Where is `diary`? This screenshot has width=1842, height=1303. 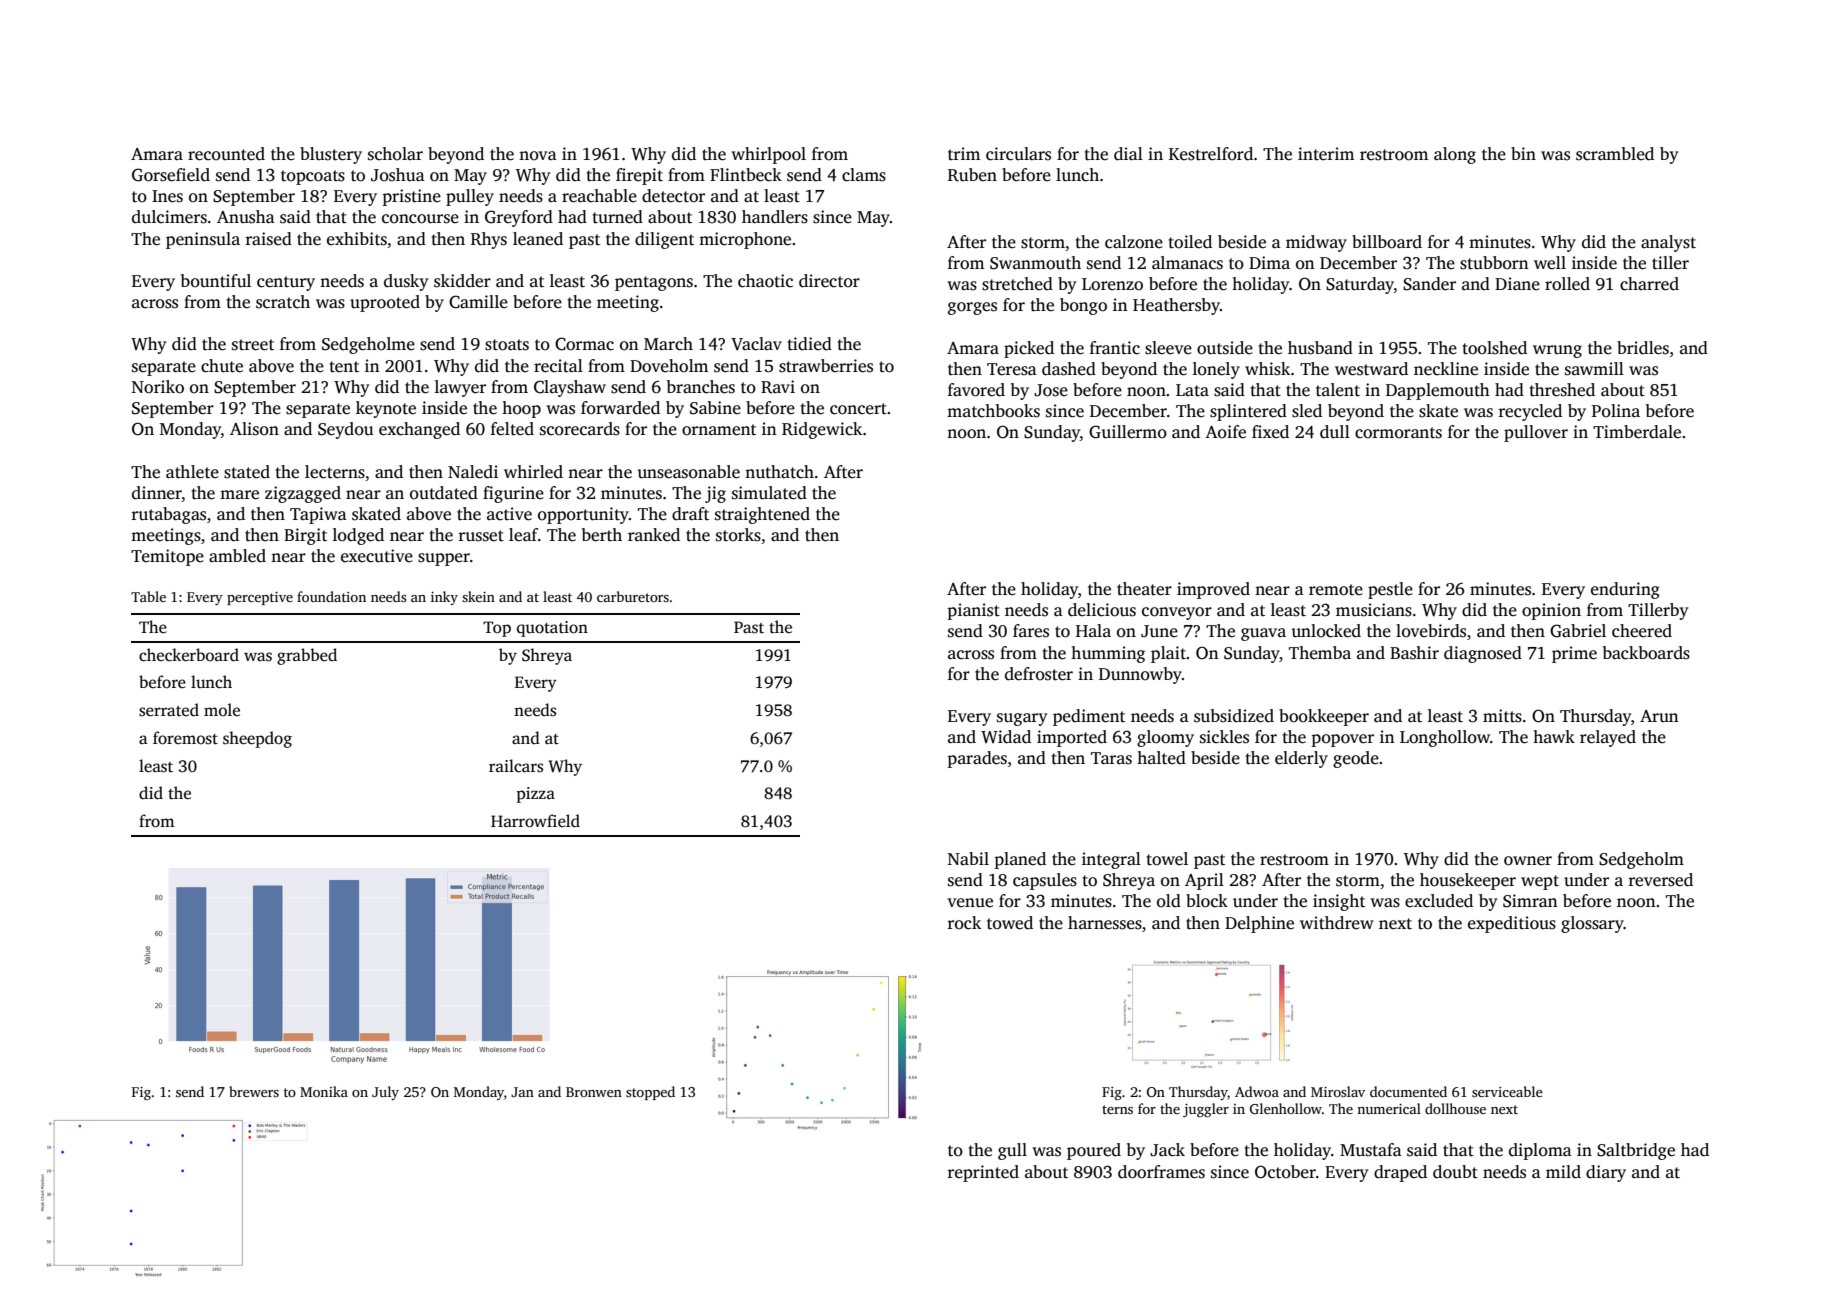
diary is located at coordinates (1606, 1173).
